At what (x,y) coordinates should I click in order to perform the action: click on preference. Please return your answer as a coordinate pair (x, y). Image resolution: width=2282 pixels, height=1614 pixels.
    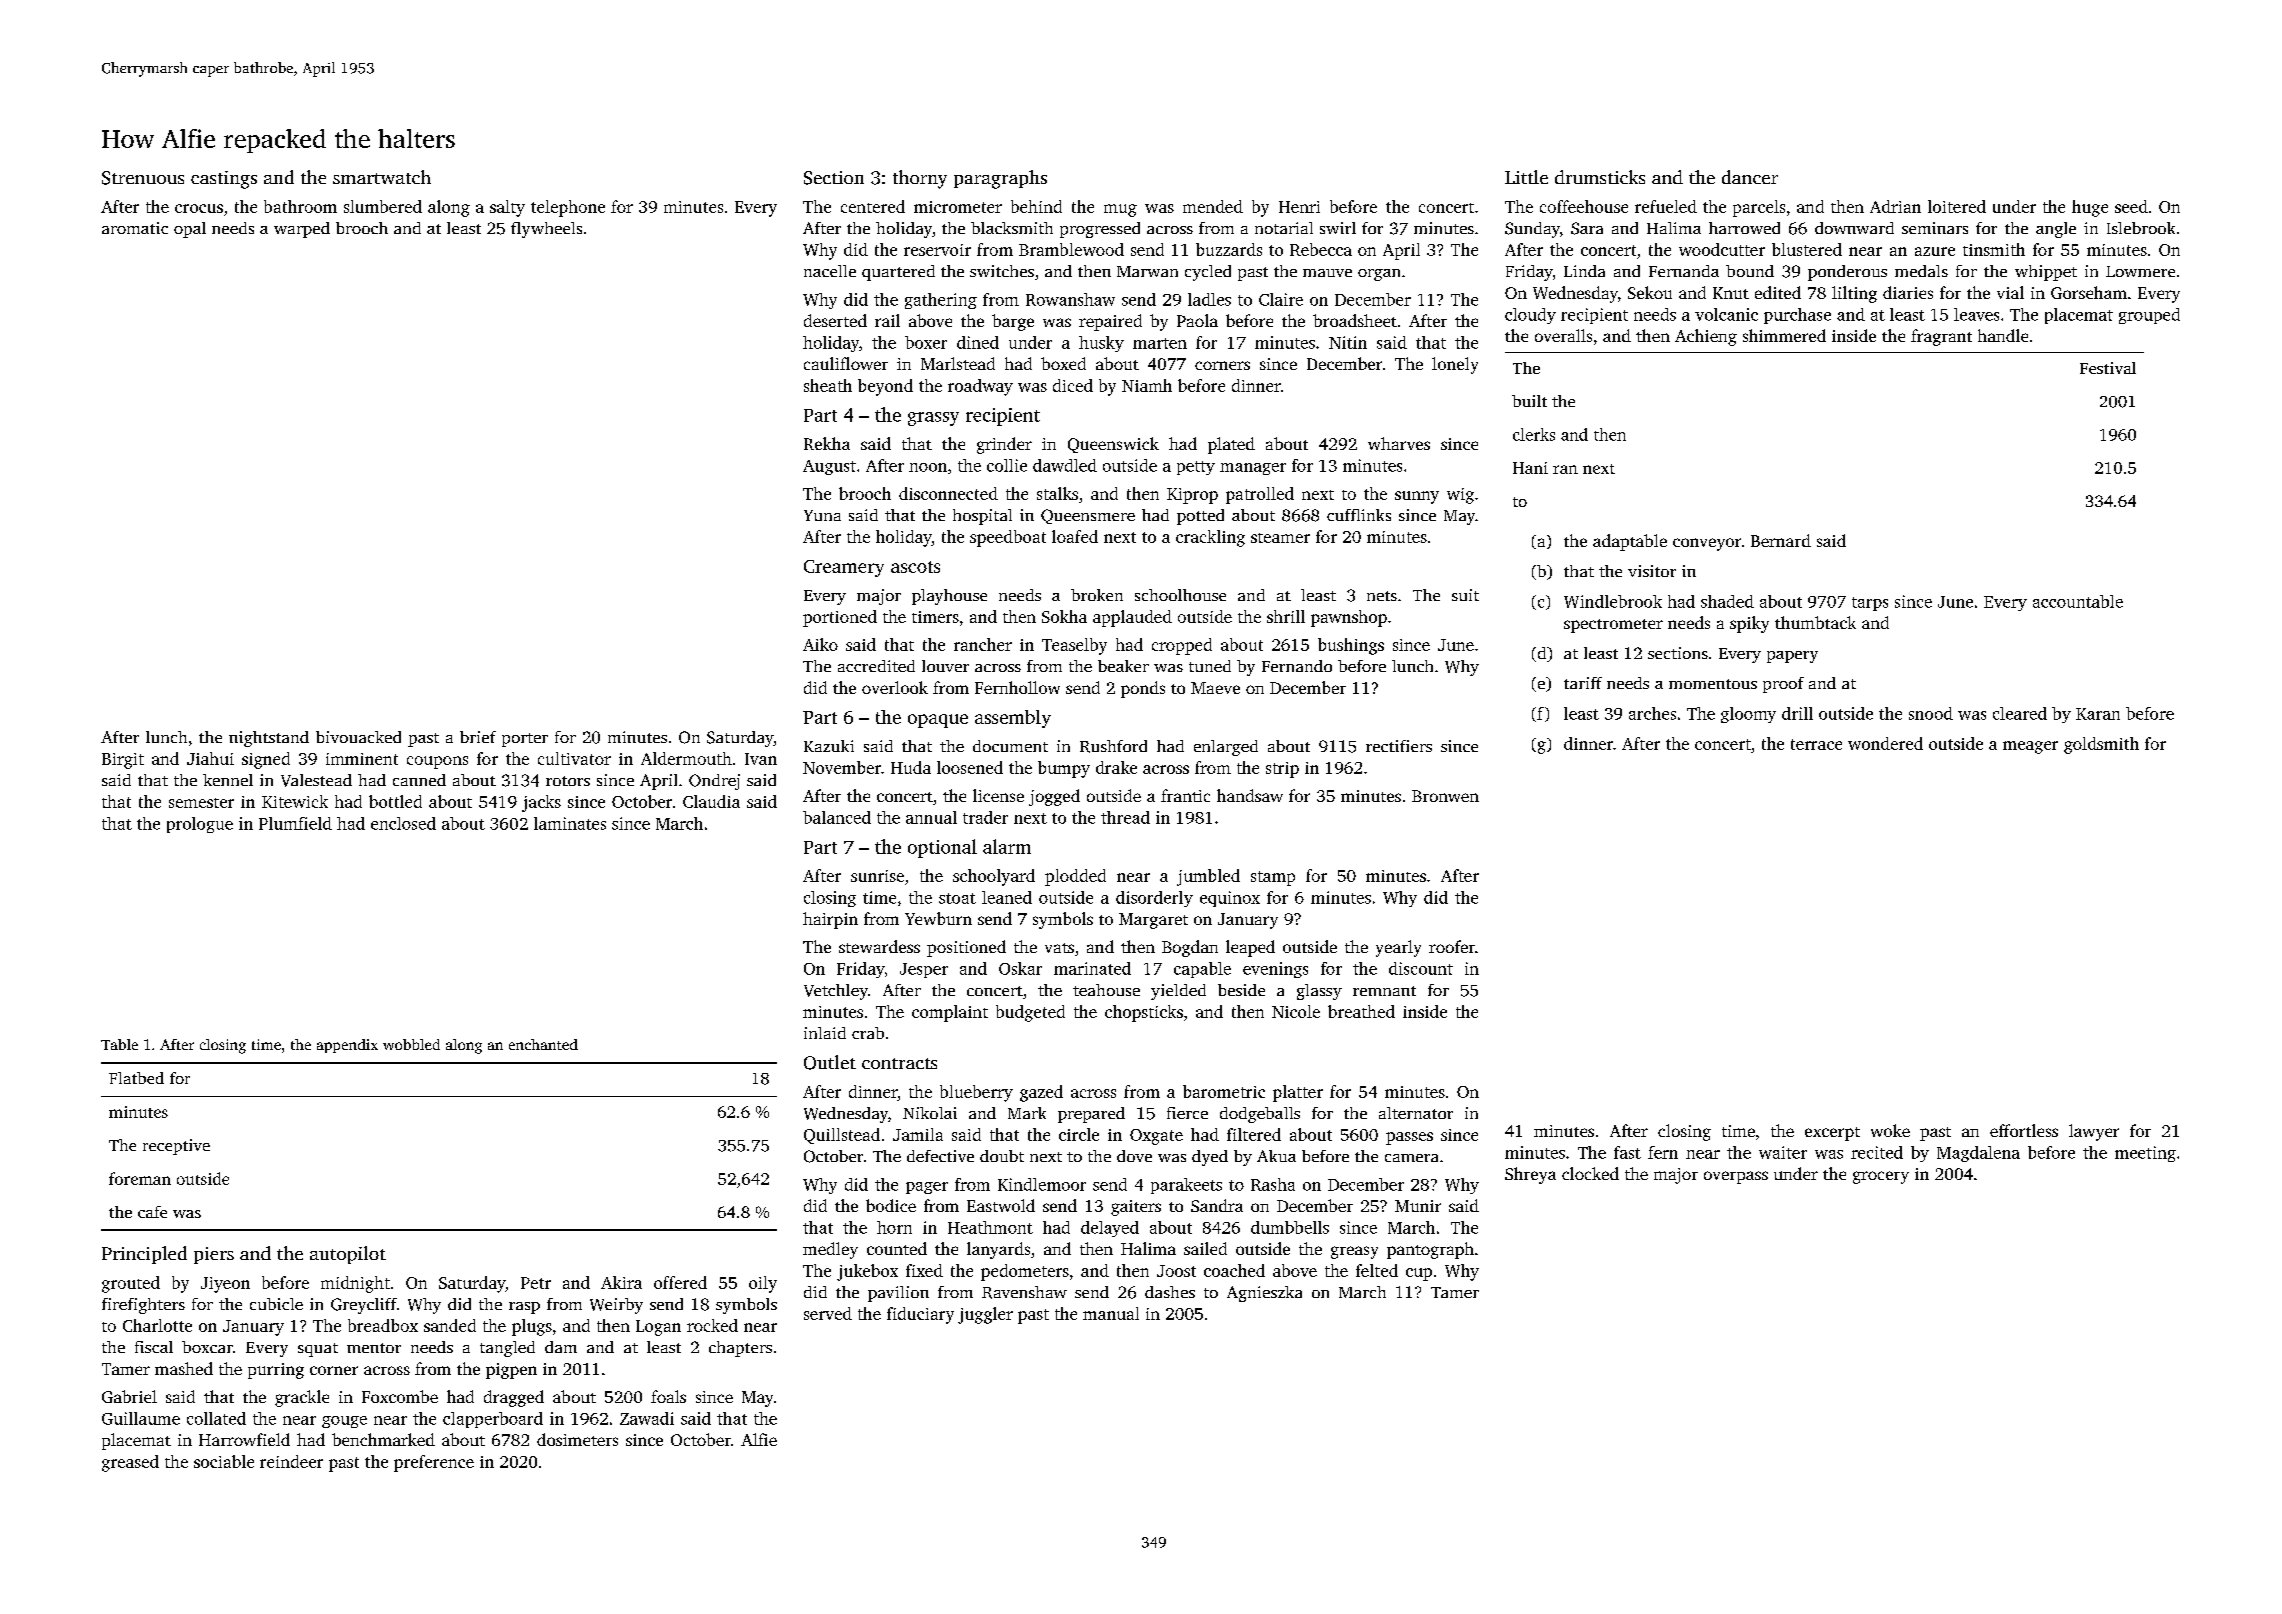
    Looking at the image, I should click on (434, 1463).
